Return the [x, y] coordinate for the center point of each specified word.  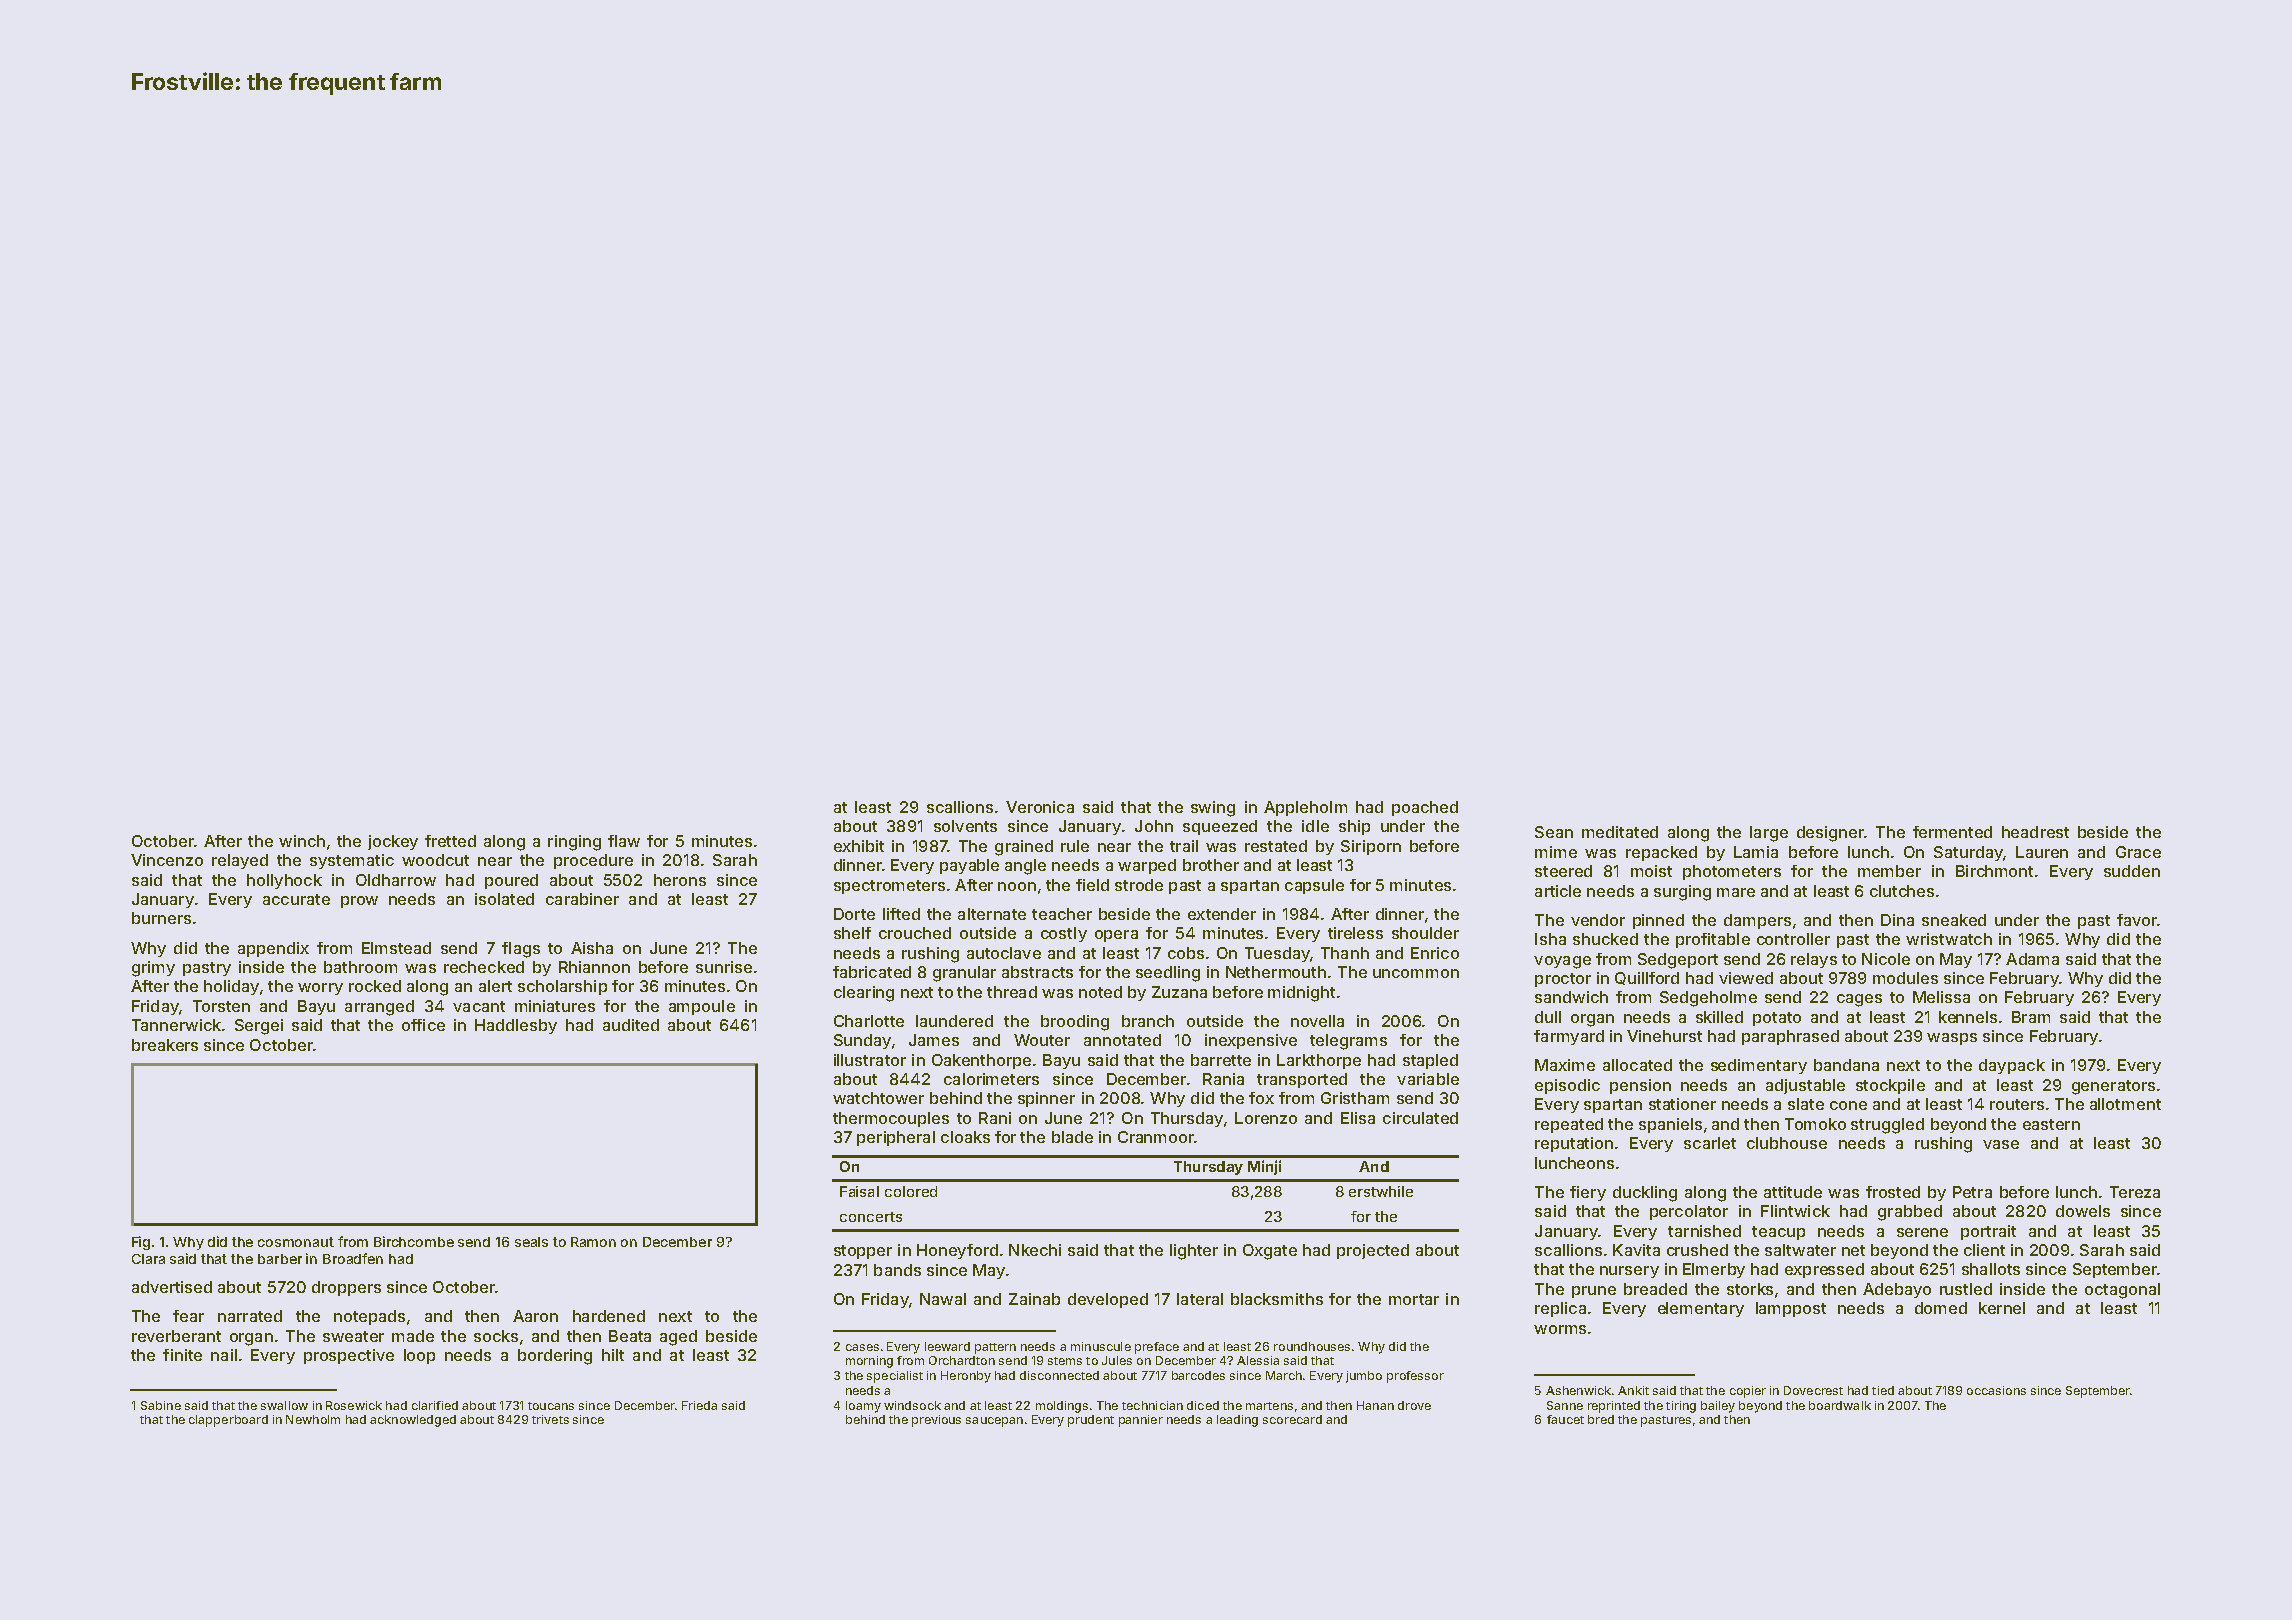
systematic [352, 861]
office [423, 1025]
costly [1064, 934]
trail [1184, 846]
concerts [871, 1217]
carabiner [582, 899]
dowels [2083, 1211]
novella [1317, 1021]
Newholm [313, 1419]
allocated [1637, 1065]
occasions [1996, 1390]
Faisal [859, 1191]
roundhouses [1312, 1346]
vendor [1598, 920]
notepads [369, 1317]
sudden [2132, 871]
